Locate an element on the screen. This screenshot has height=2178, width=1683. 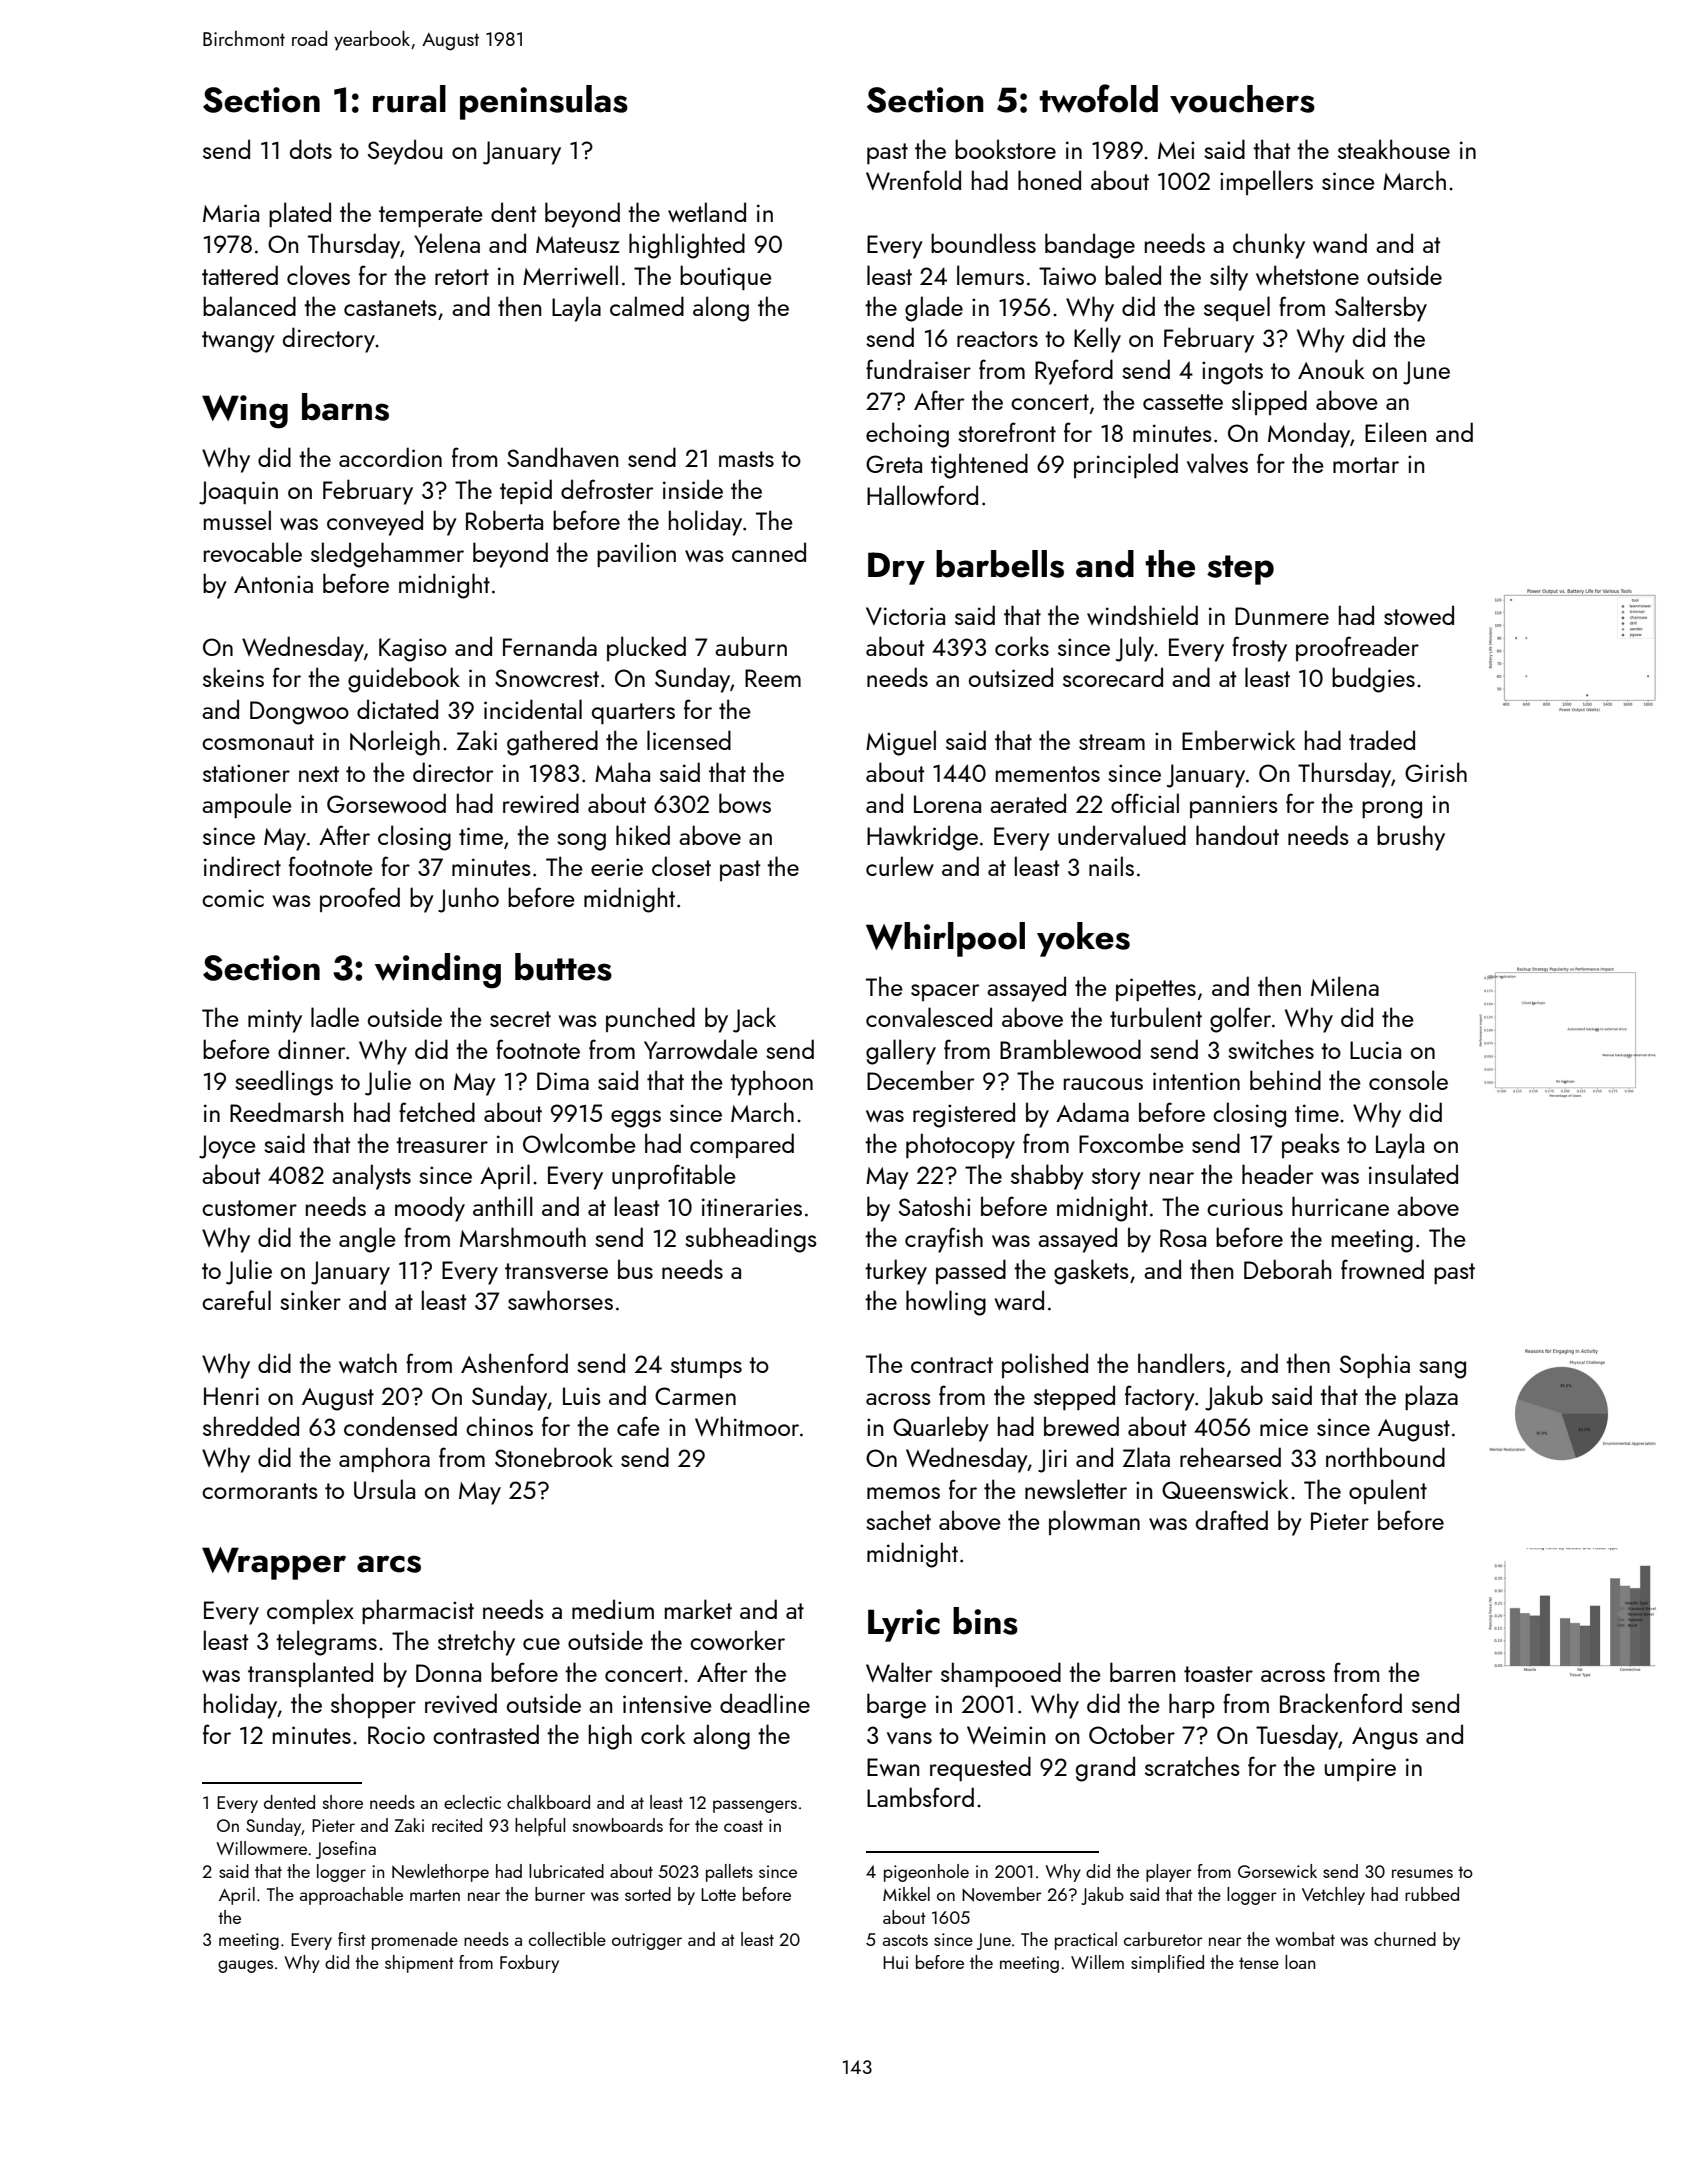
peninsulas is located at coordinates (544, 102).
